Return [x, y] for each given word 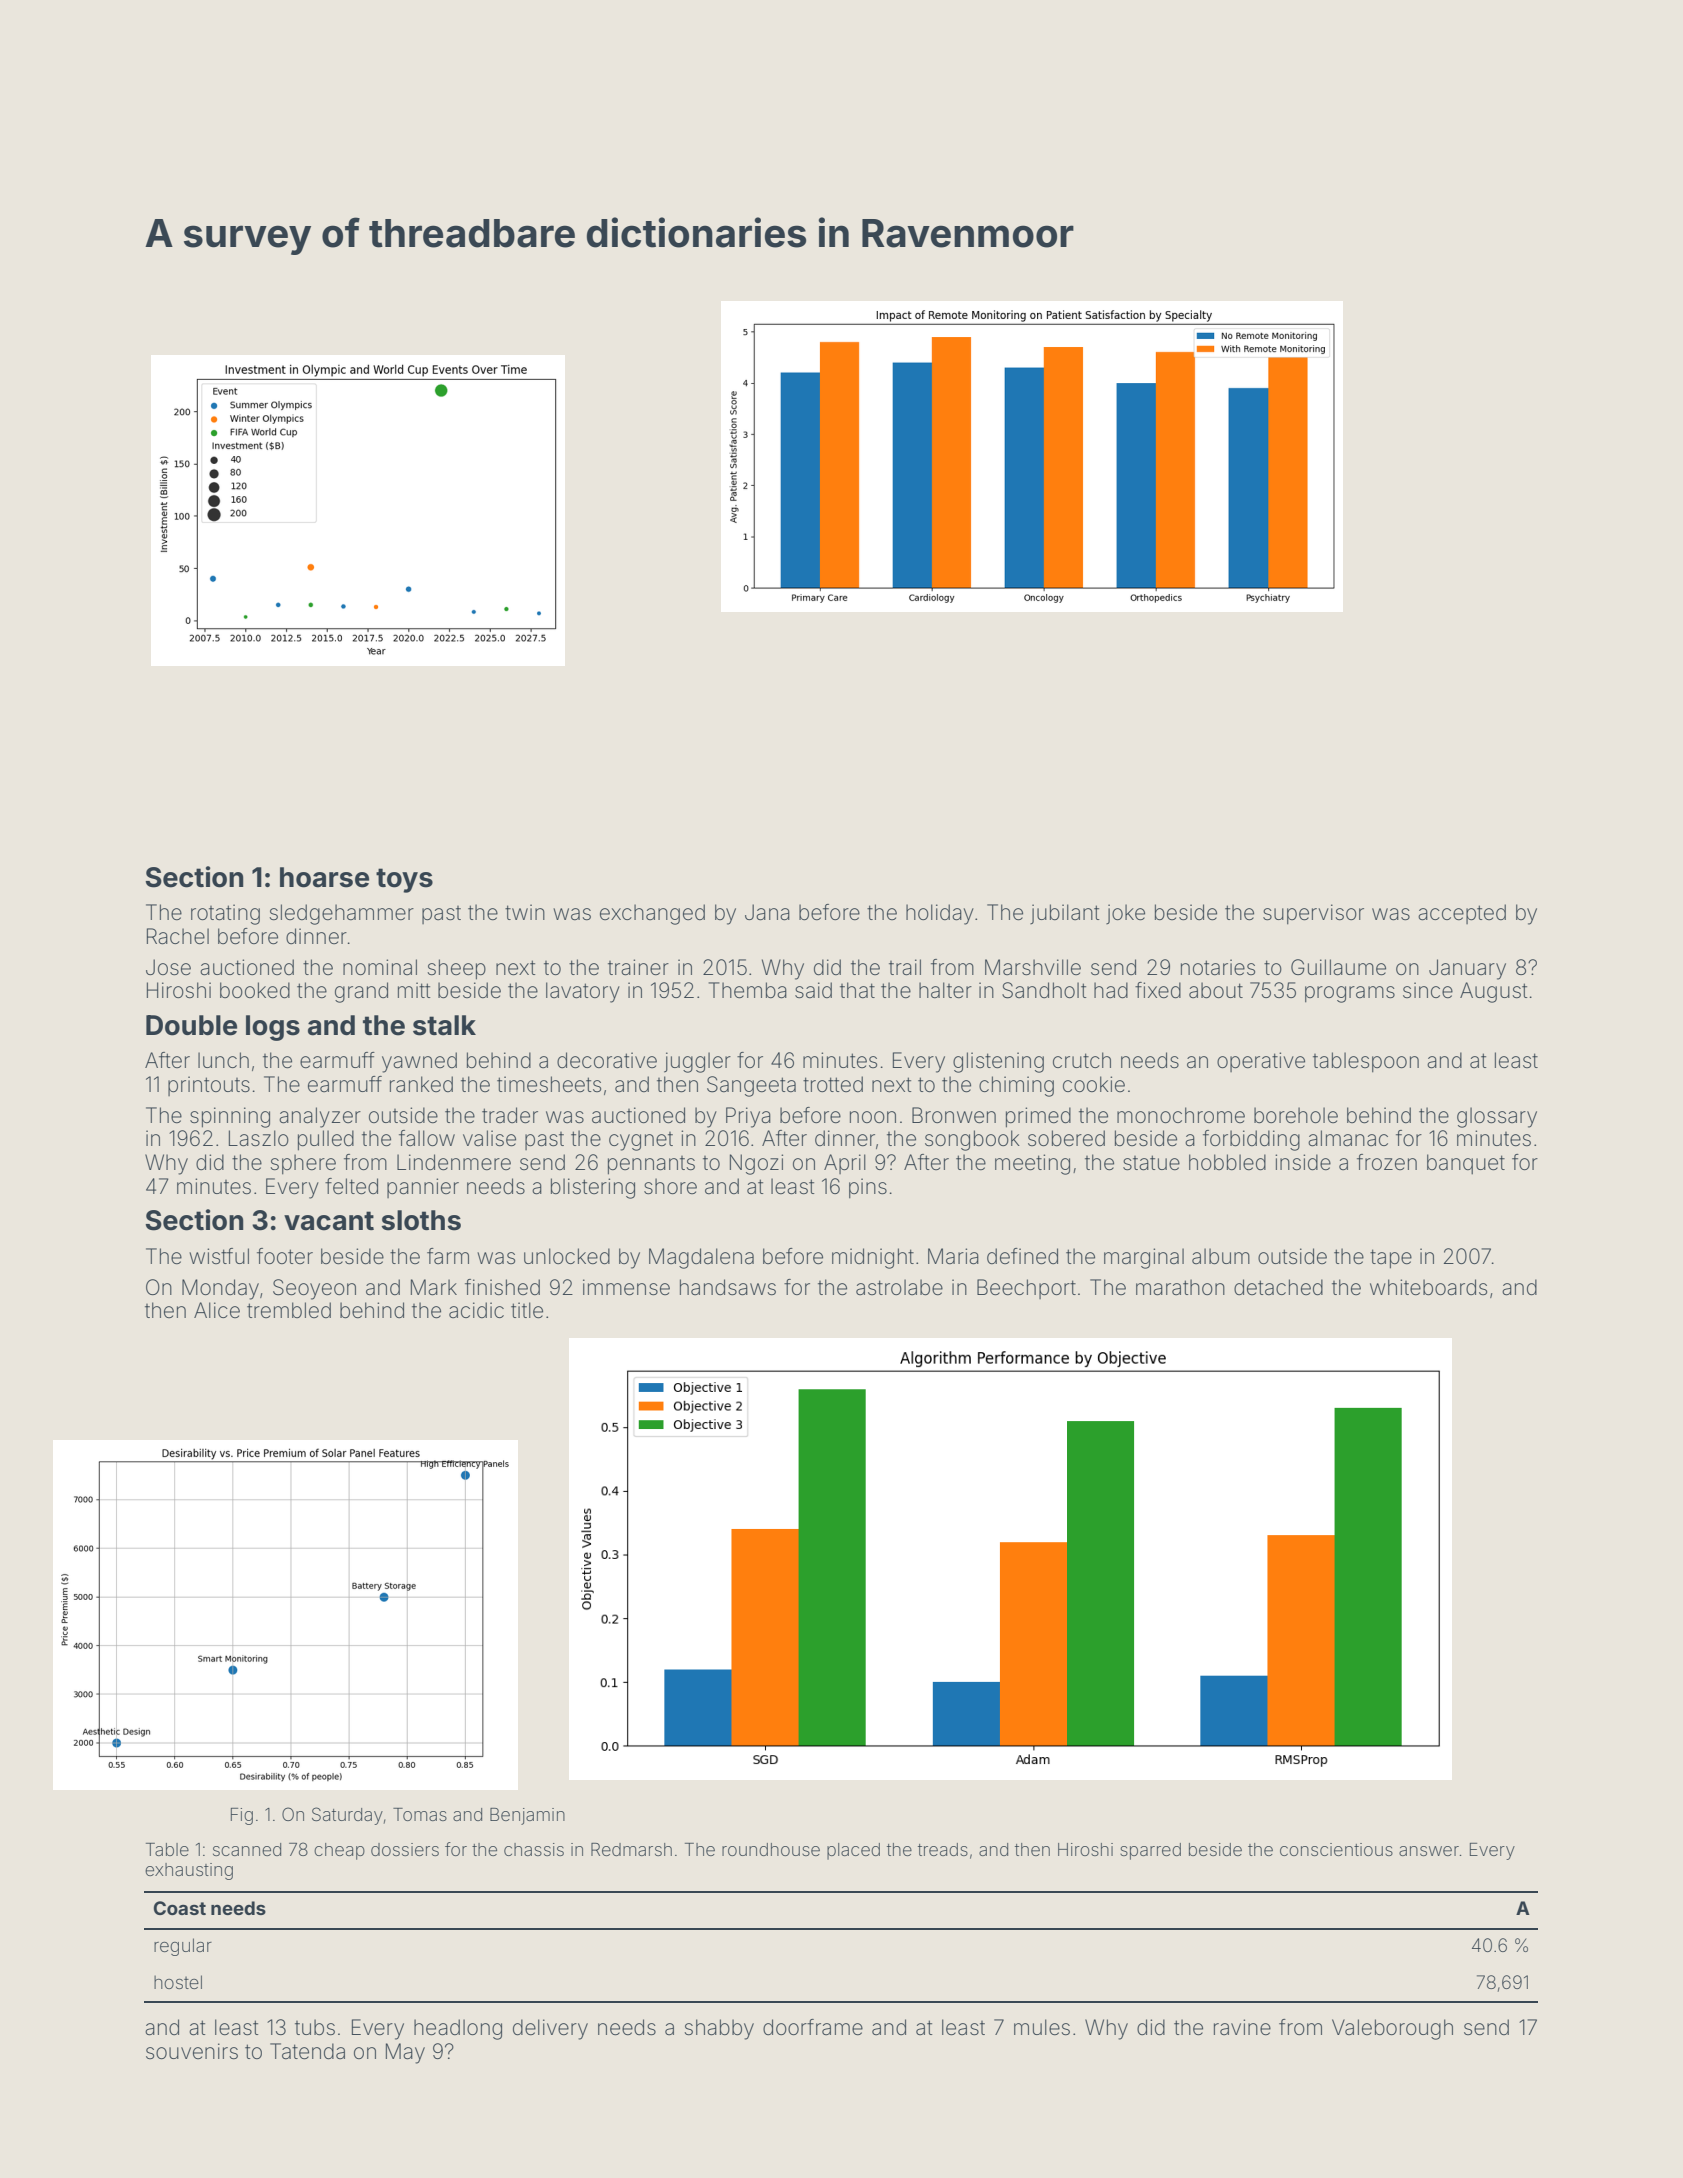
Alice [217, 1310]
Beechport [1026, 1289]
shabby [719, 2029]
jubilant [1065, 914]
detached [1278, 1287]
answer [1429, 1851]
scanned [247, 1849]
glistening [998, 1062]
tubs [315, 2027]
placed [853, 1851]
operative [1261, 1062]
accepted [1462, 914]
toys [404, 880]
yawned [419, 1062]
